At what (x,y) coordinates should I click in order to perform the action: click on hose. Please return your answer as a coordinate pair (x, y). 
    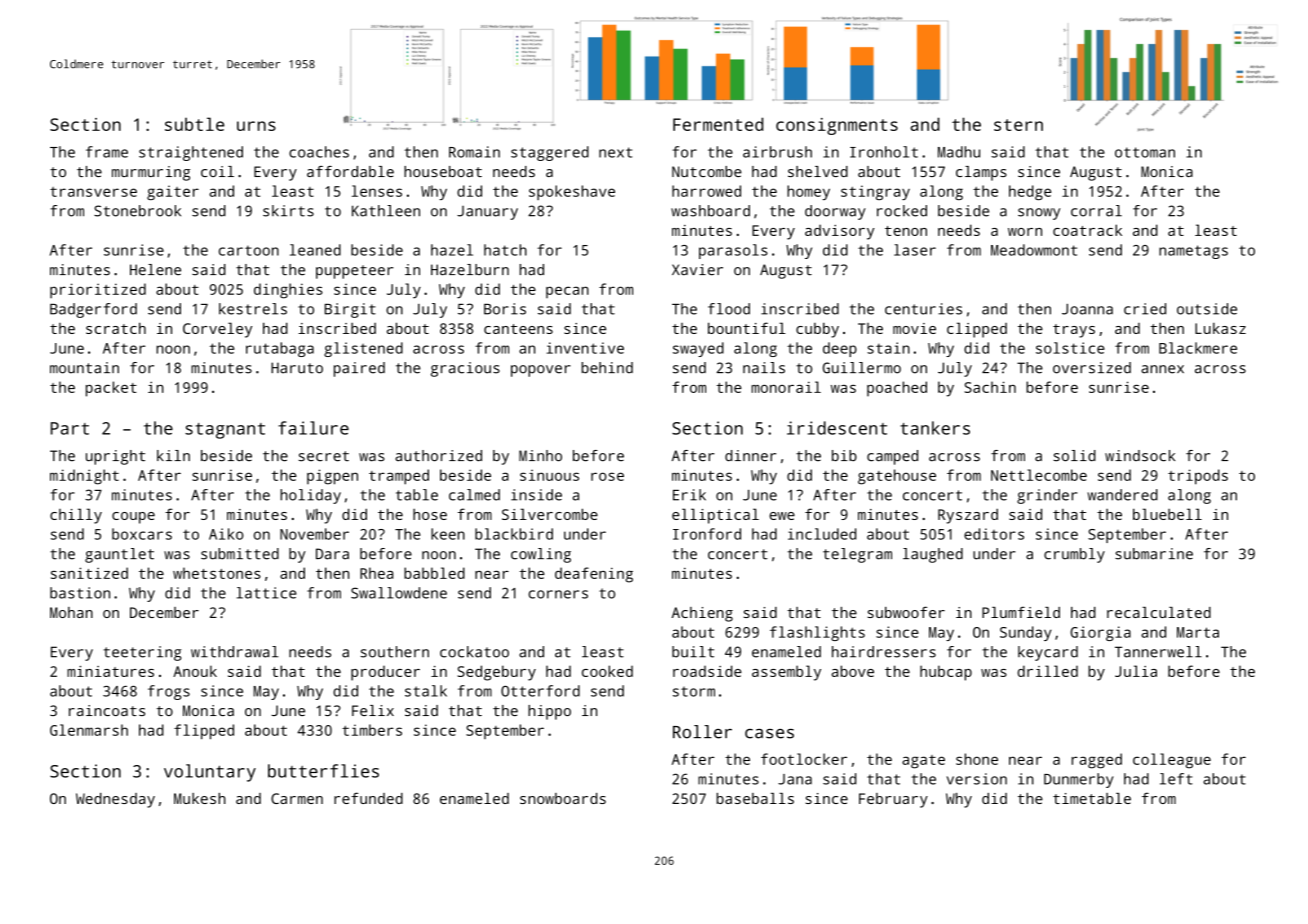
    Looking at the image, I should click on (430, 514).
